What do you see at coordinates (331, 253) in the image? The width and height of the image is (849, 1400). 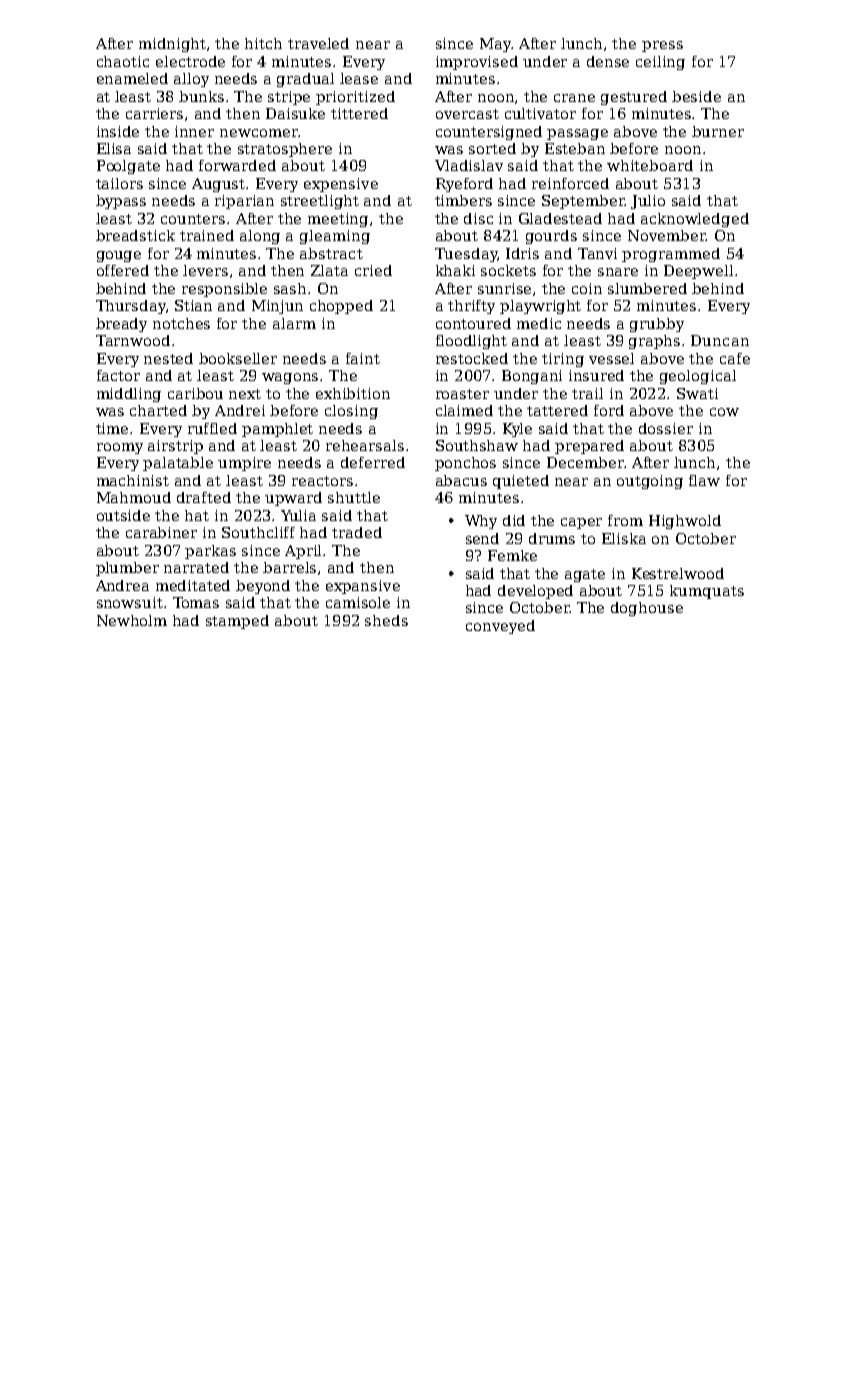 I see `abstract` at bounding box center [331, 253].
